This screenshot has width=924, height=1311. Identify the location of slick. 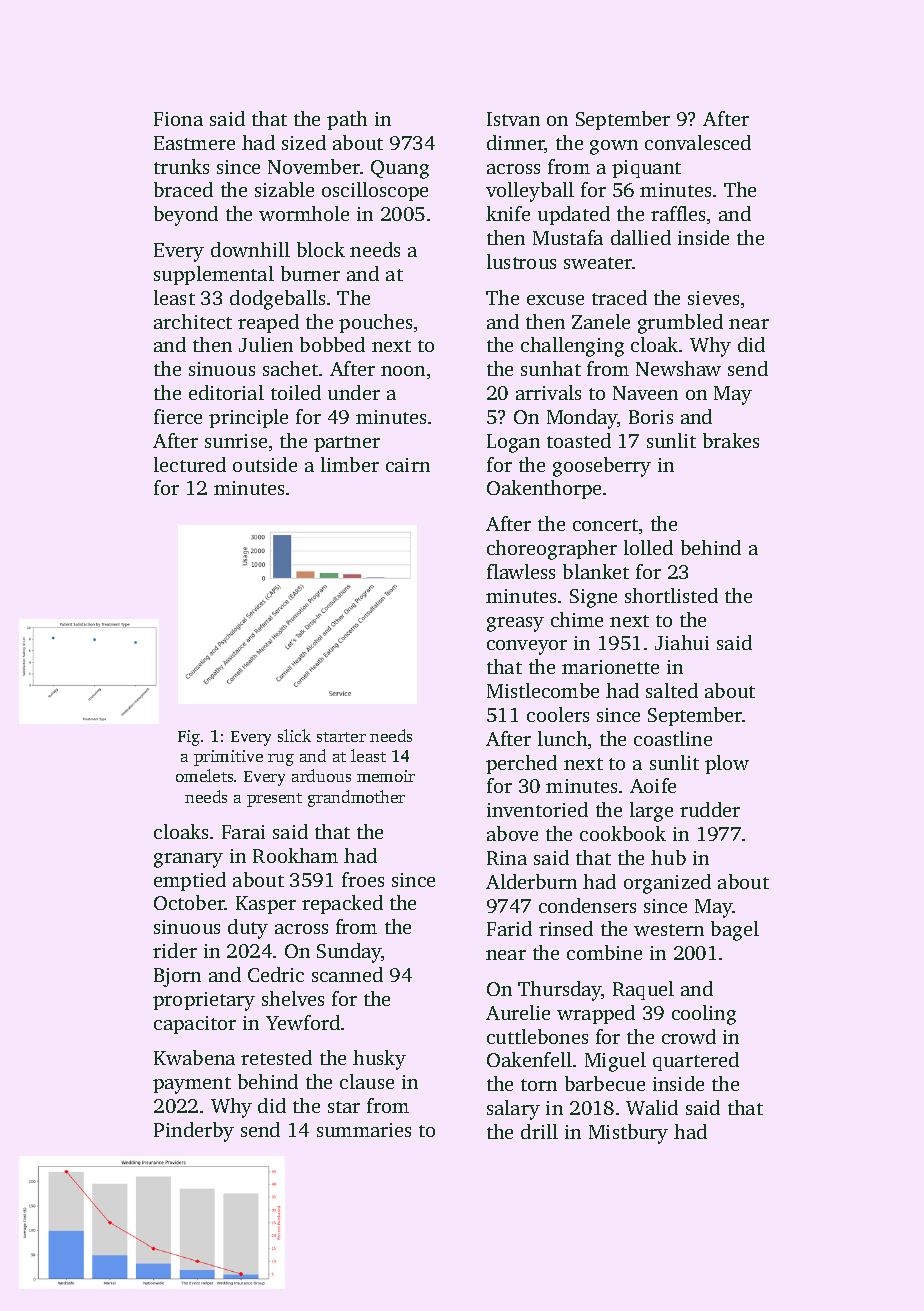
(294, 735).
